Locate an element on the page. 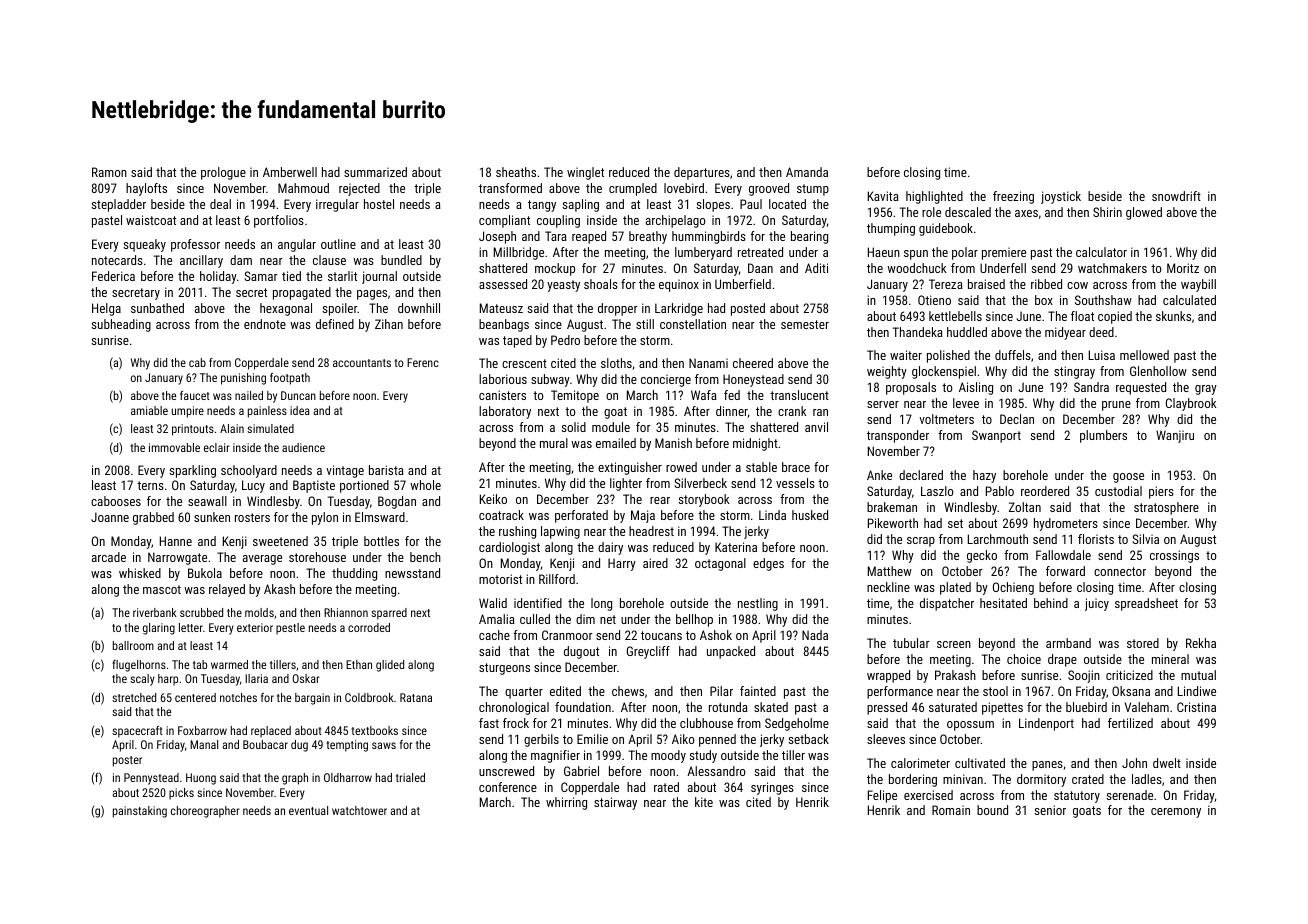 Image resolution: width=1308 pixels, height=924 pixels. printouts is located at coordinates (193, 430).
